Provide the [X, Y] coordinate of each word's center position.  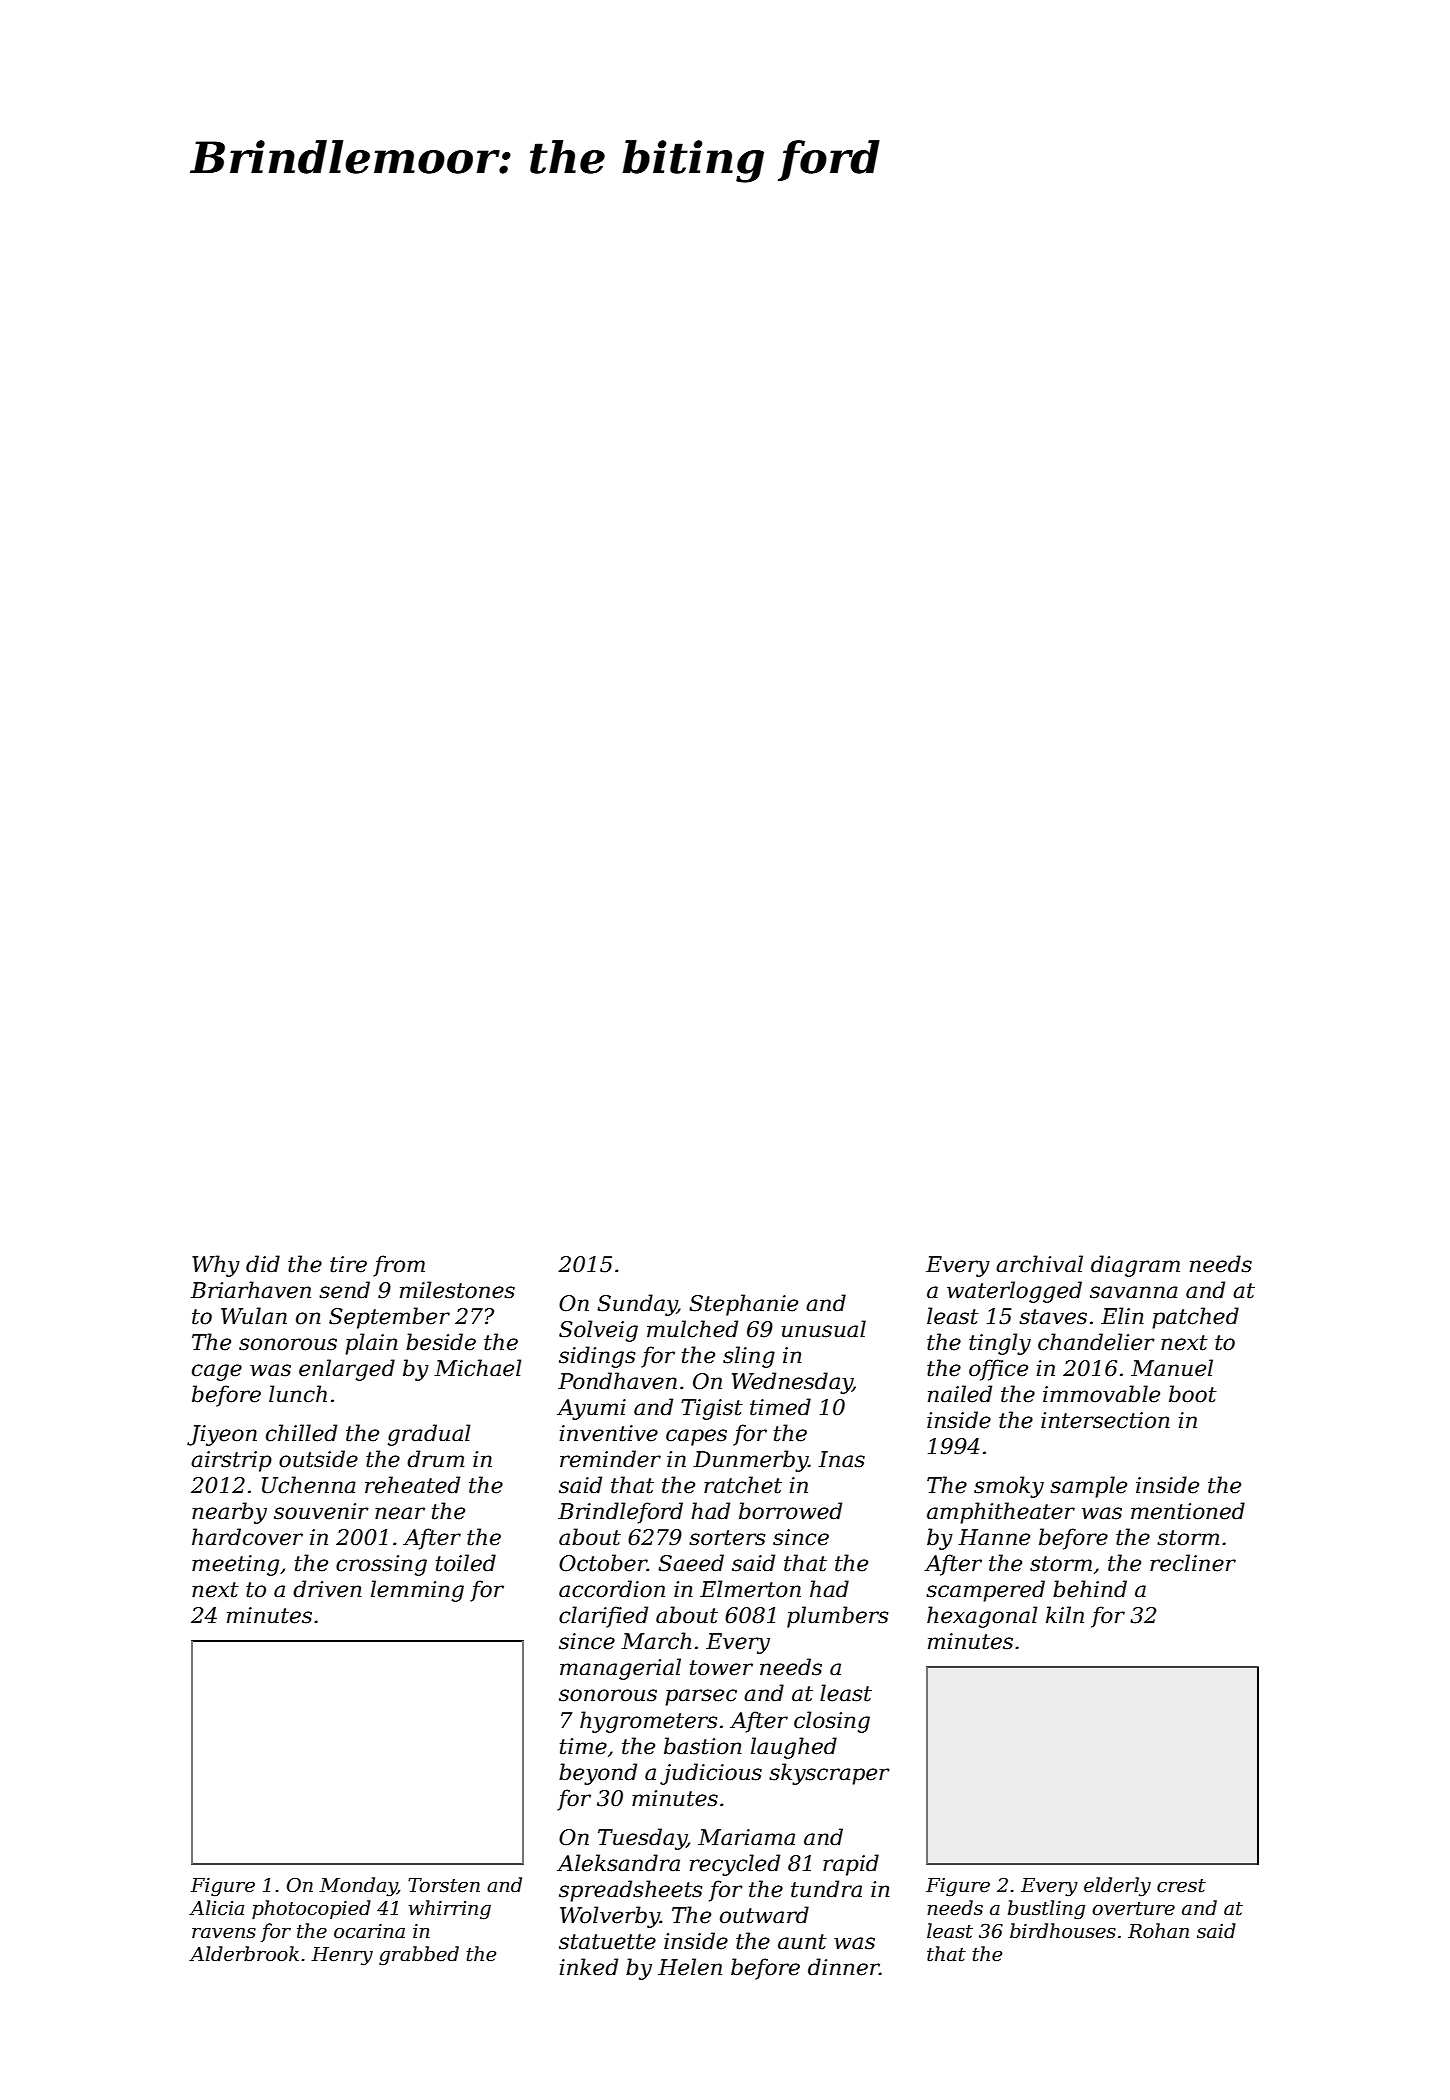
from [399, 1266]
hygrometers [648, 1722]
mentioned [1188, 1511]
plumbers [837, 1617]
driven [327, 1589]
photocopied [311, 1909]
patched [1195, 1318]
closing [832, 1722]
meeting [235, 1565]
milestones [457, 1290]
